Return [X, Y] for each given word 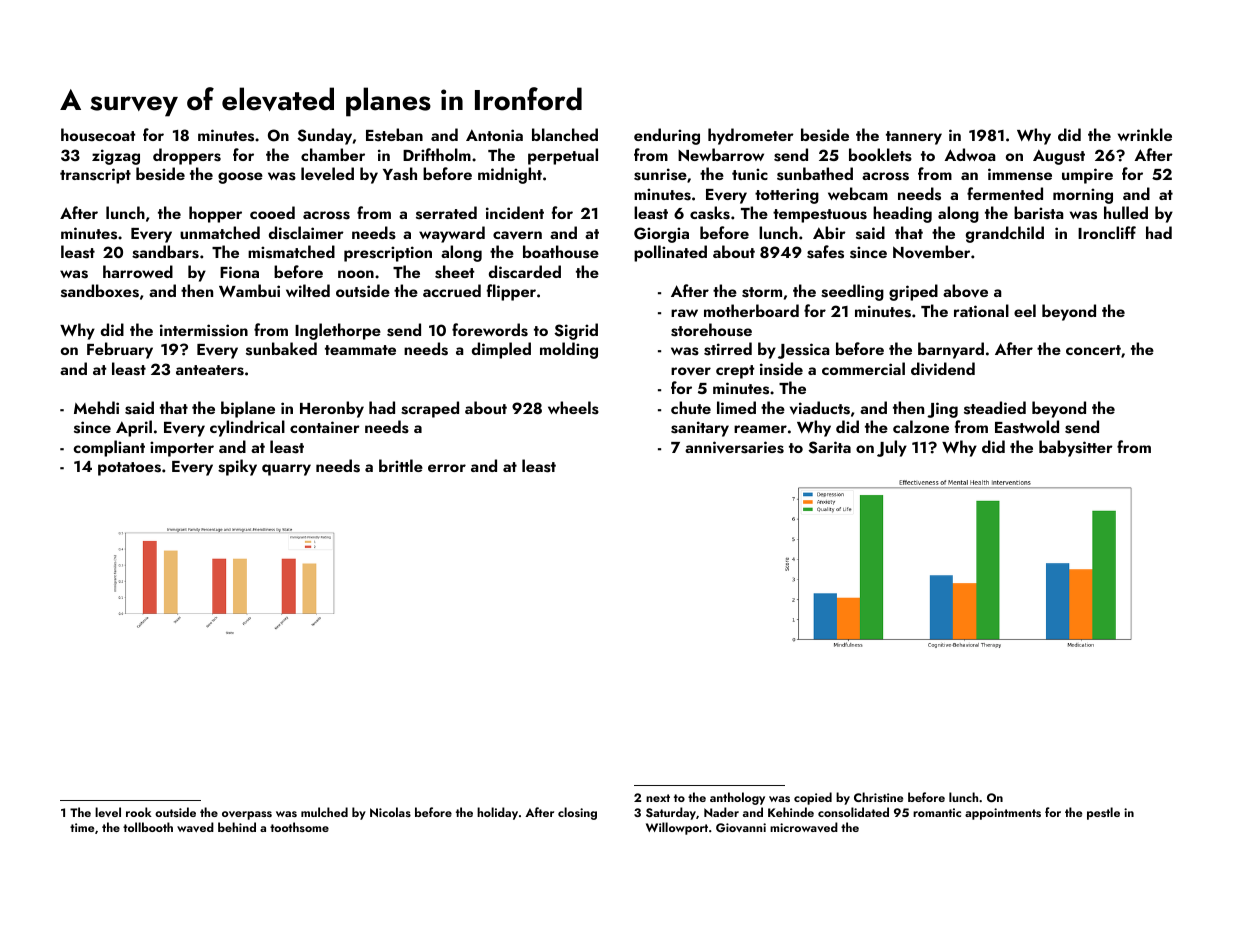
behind [237, 827]
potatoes [129, 469]
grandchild [1005, 234]
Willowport [677, 828]
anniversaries [734, 447]
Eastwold [1027, 427]
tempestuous [820, 216]
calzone [921, 426]
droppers [187, 156]
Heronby [332, 409]
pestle [1103, 813]
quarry [286, 470]
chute [691, 407]
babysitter [1076, 448]
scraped [430, 409]
